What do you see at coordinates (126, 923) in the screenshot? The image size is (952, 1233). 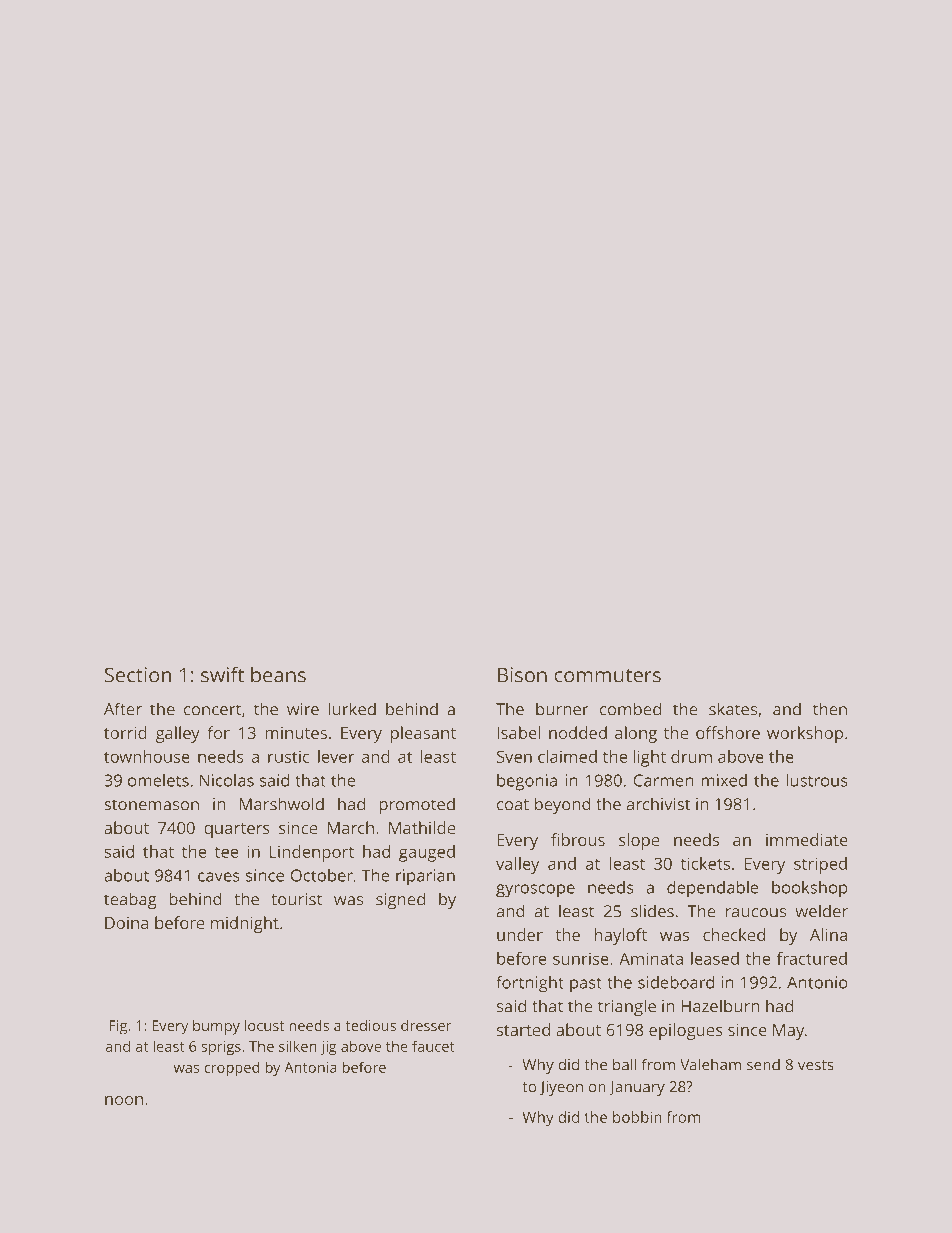 I see `Doina` at bounding box center [126, 923].
